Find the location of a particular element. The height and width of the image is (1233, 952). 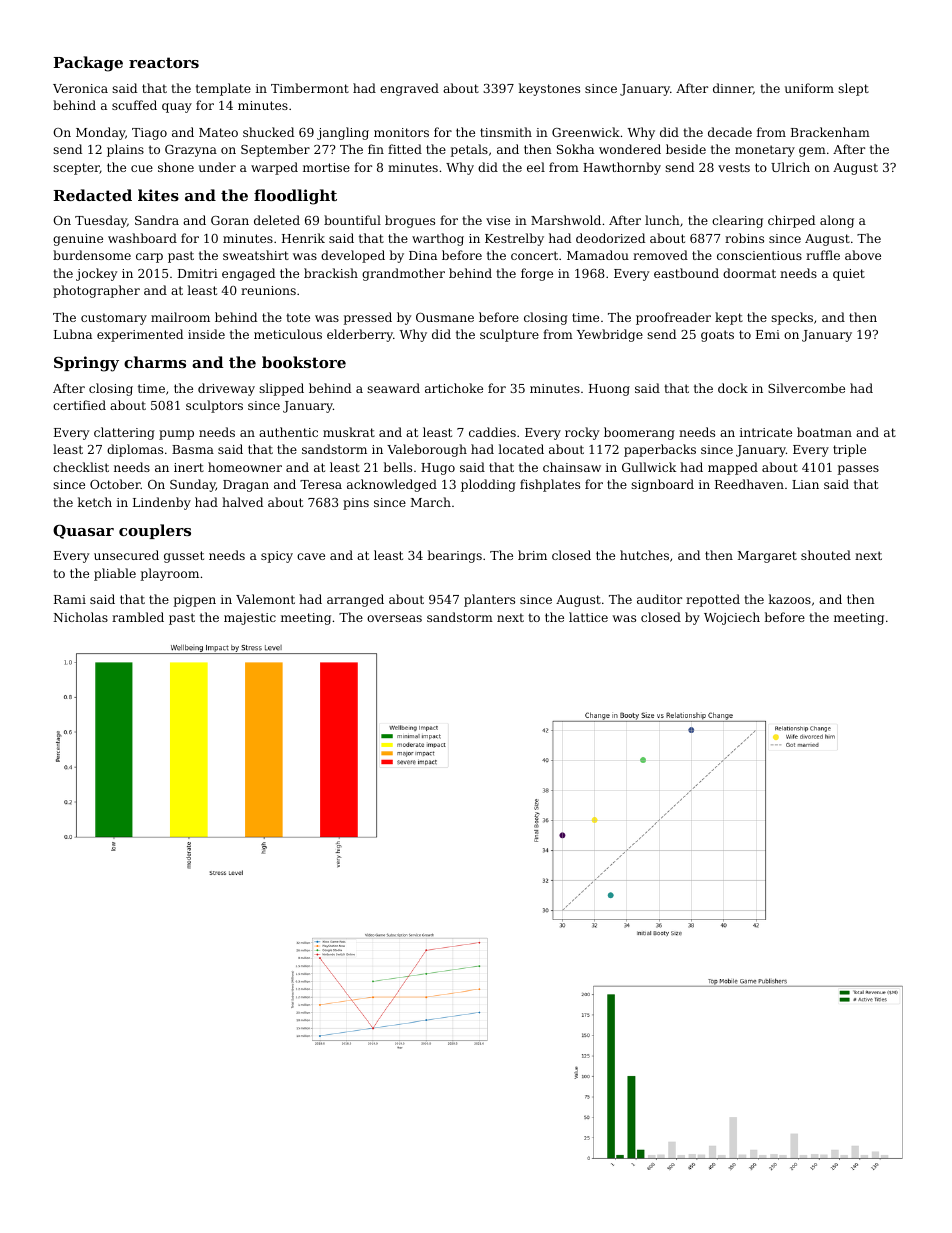

homeowner is located at coordinates (245, 467).
